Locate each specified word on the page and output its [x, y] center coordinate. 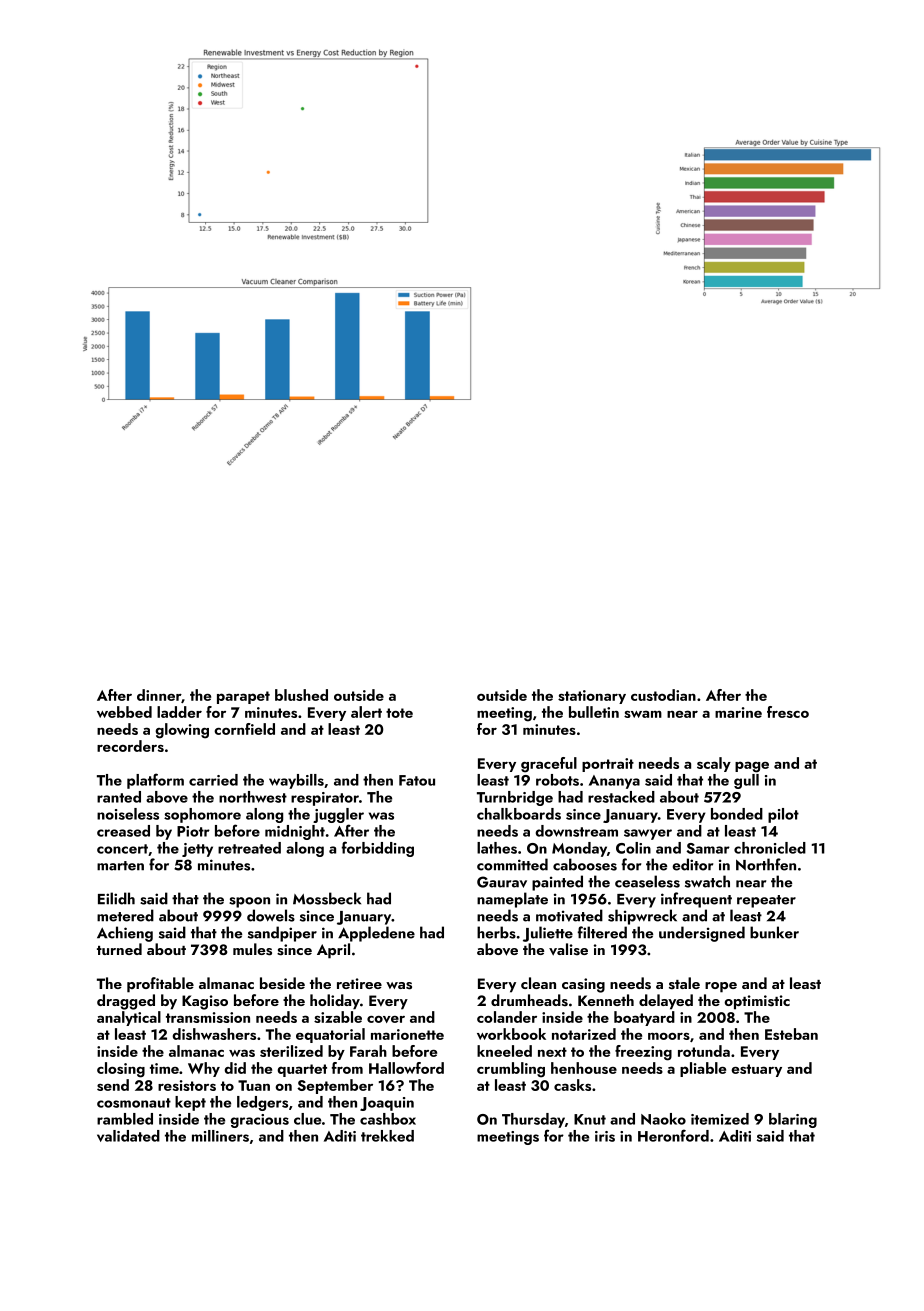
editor [692, 864]
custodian [663, 695]
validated [128, 1136]
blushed [301, 695]
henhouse [584, 1068]
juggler [338, 815]
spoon [249, 902]
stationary [592, 697]
